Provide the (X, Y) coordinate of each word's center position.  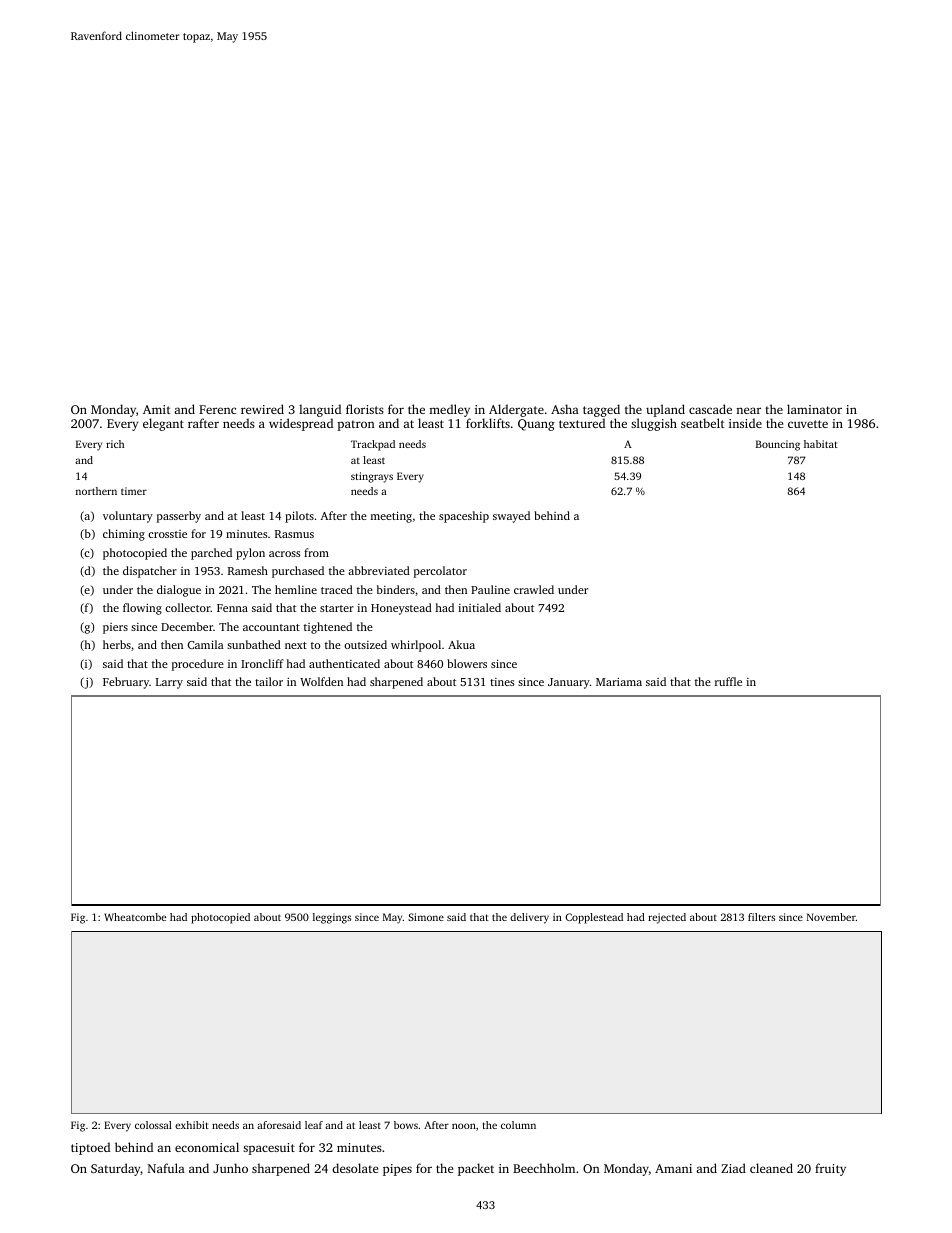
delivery (529, 918)
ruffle (728, 681)
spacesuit (269, 1149)
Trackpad (373, 445)
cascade (710, 409)
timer (134, 491)
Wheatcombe (135, 917)
